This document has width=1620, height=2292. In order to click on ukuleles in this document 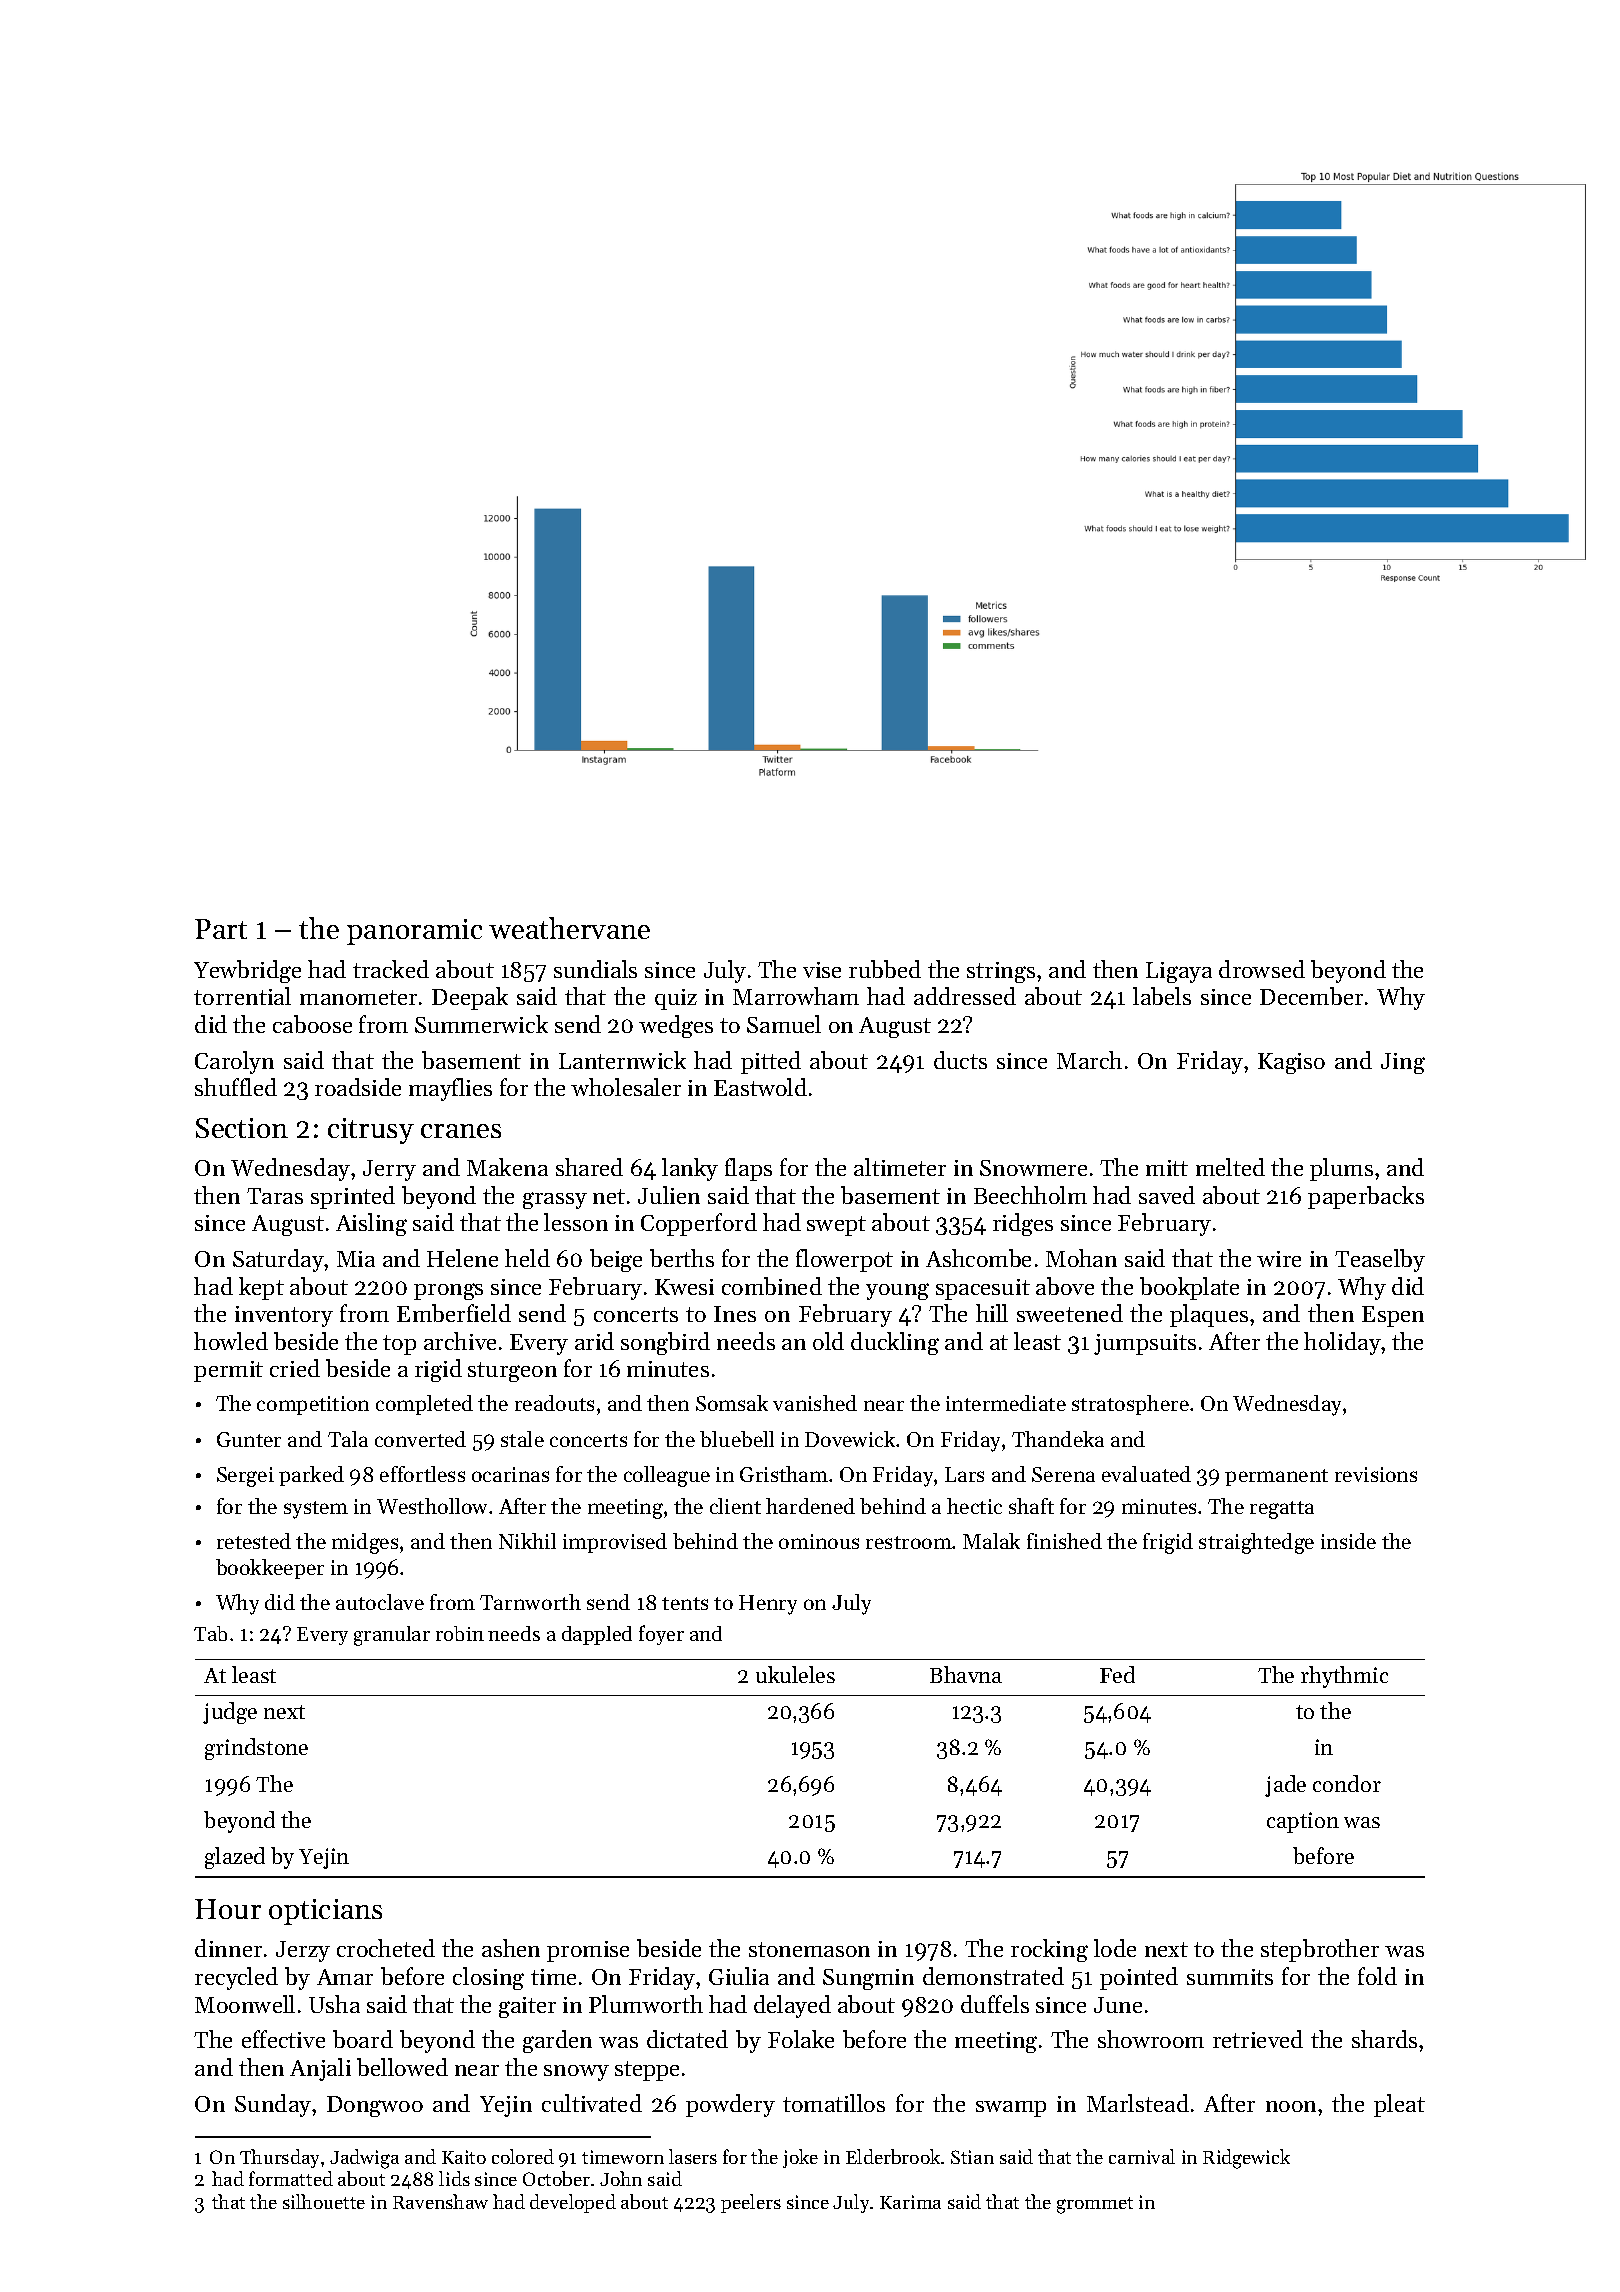, I will do `click(795, 1674)`.
